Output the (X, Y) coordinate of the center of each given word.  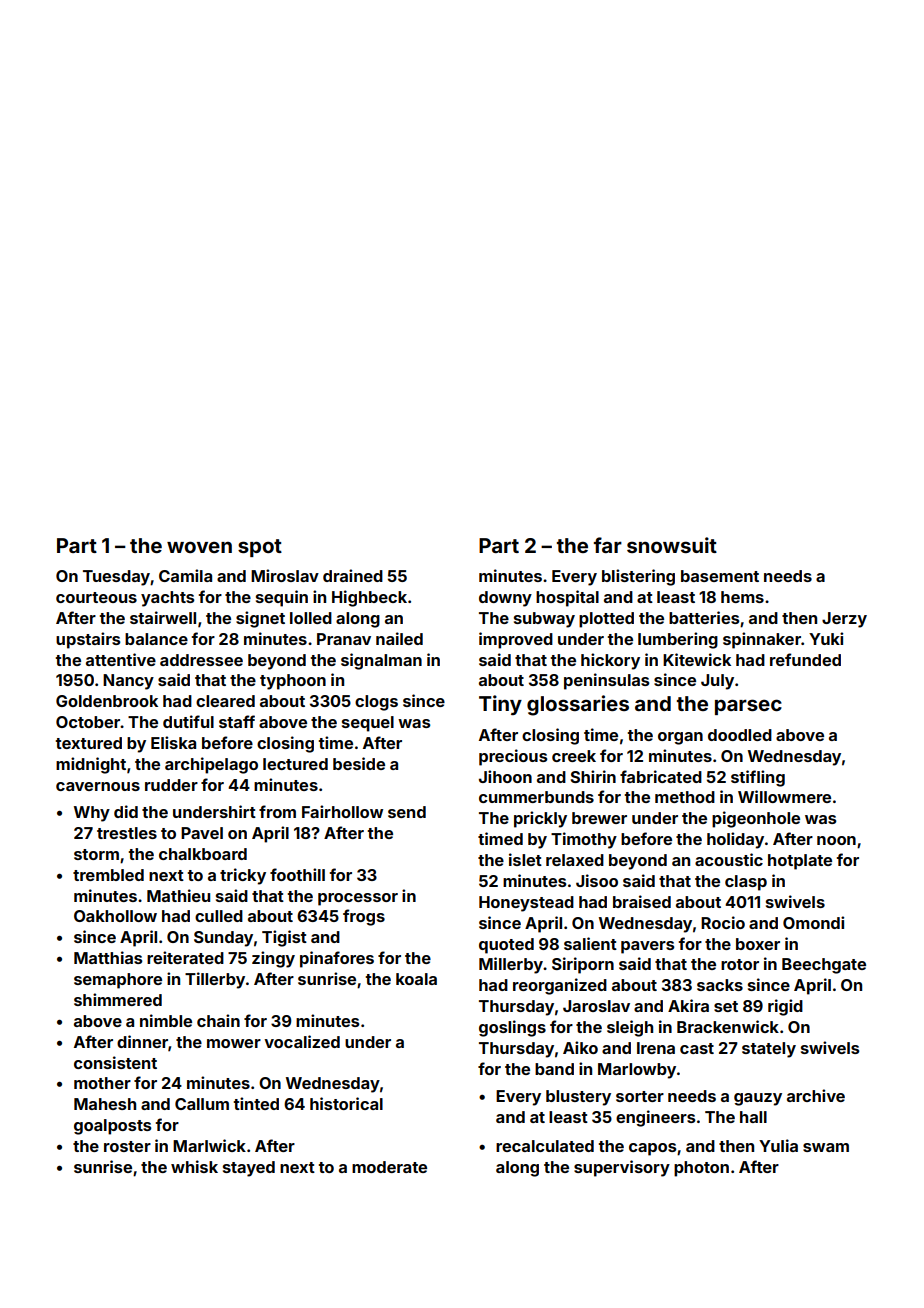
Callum (202, 1104)
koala (416, 979)
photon (701, 1169)
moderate (389, 1167)
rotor (740, 964)
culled (219, 916)
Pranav (344, 639)
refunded (805, 659)
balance (156, 639)
